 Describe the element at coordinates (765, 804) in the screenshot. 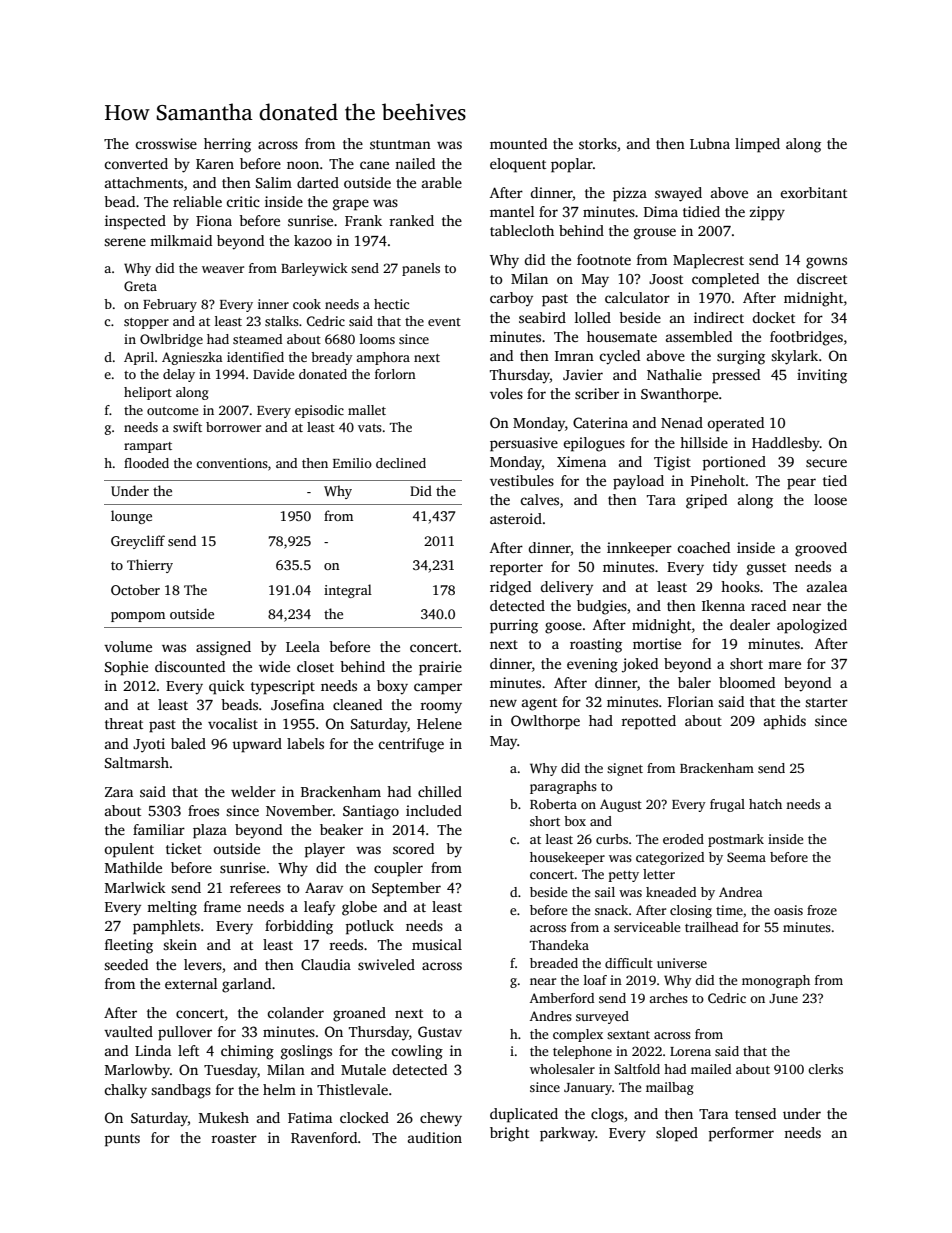

I see `hatch` at that location.
